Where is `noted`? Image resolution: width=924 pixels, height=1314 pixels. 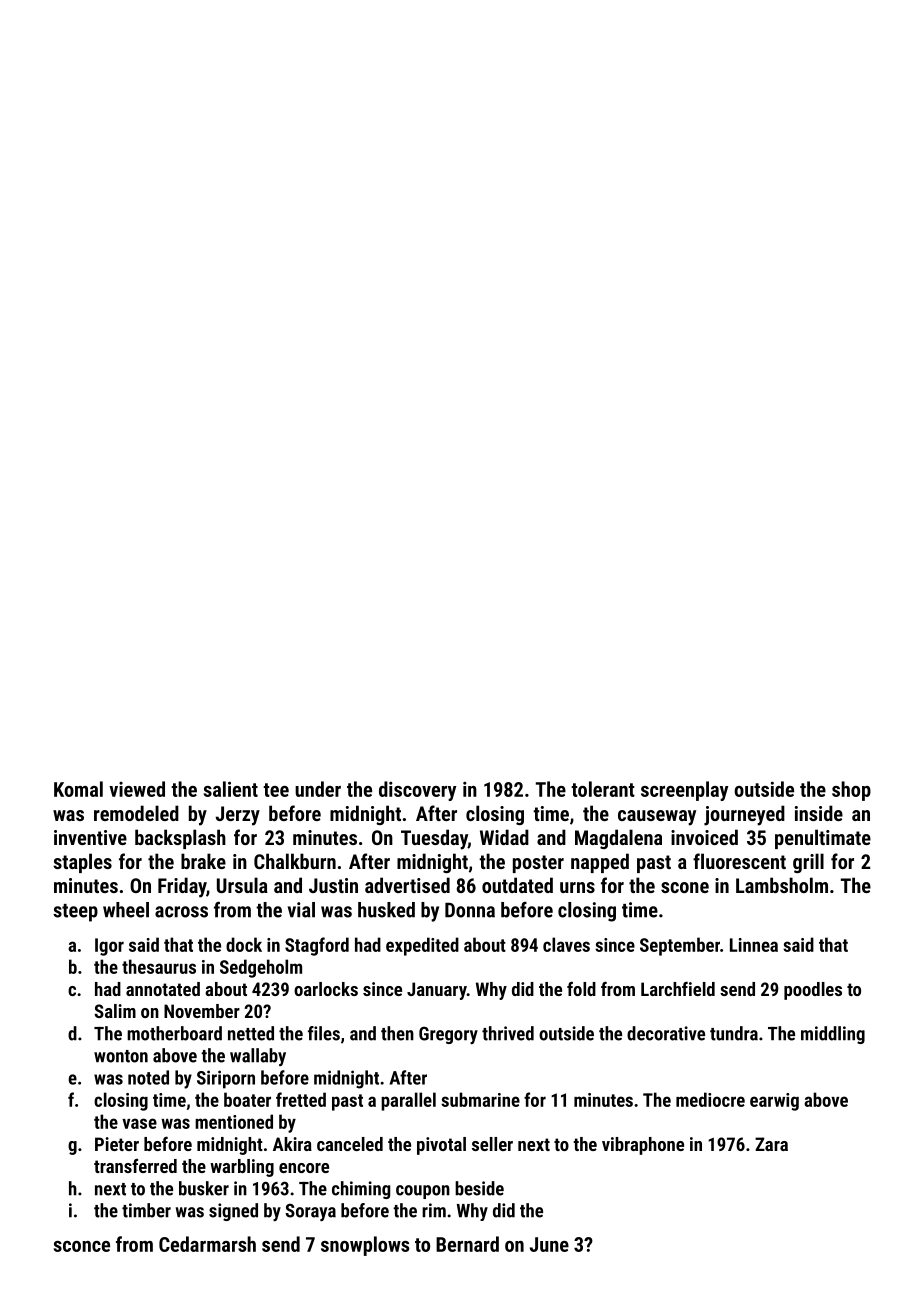
noted is located at coordinates (148, 1077).
